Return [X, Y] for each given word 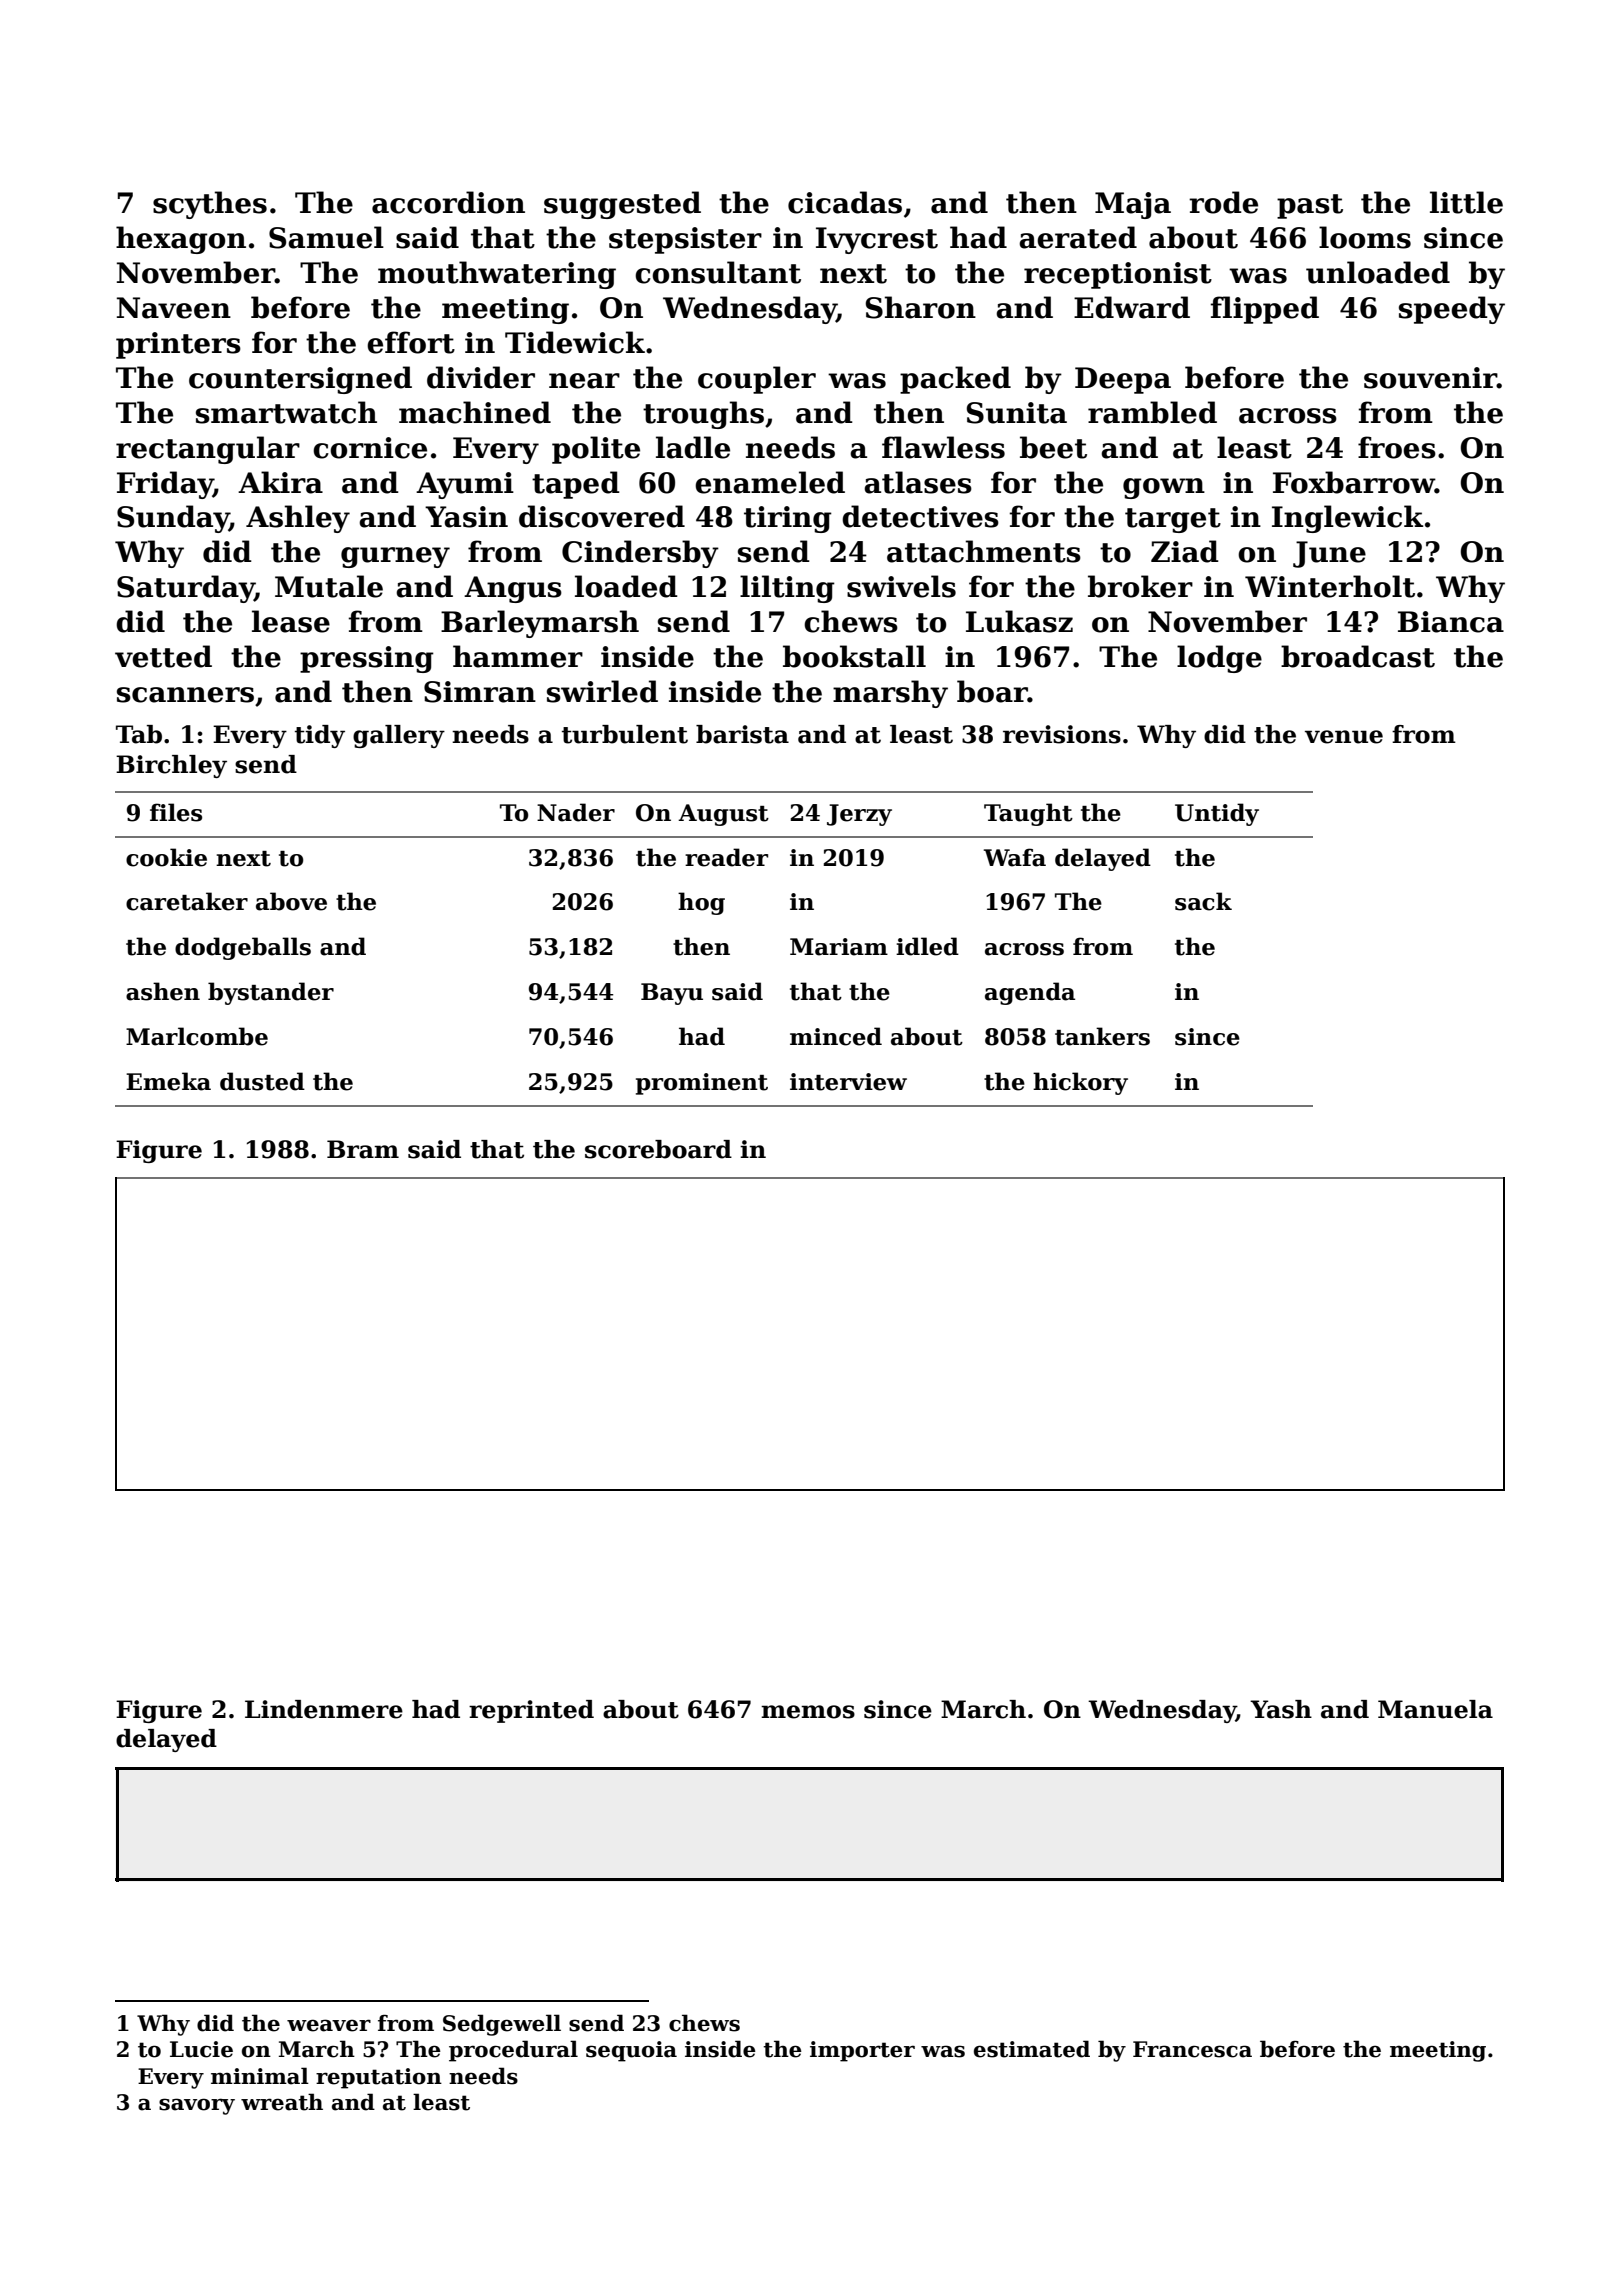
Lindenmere [324, 1709]
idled [927, 946]
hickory [1080, 1083]
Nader [576, 812]
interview [848, 1082]
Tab [139, 734]
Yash [1281, 1709]
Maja [1133, 205]
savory [197, 2106]
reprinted [531, 1711]
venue [1344, 737]
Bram [363, 1149]
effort [411, 342]
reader [726, 857]
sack [1203, 901]
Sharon [921, 307]
